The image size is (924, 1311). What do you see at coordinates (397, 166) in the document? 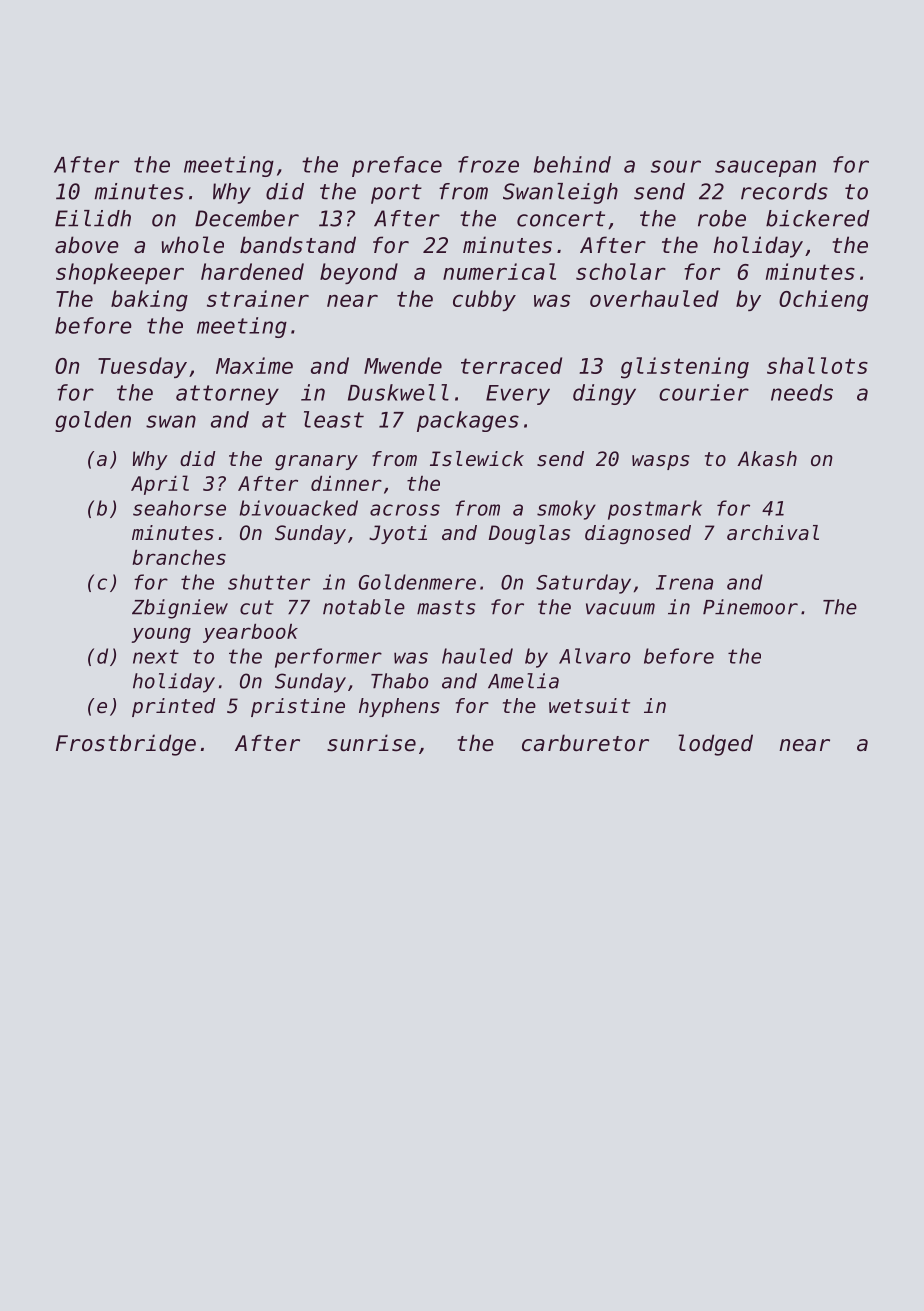
I see `preface` at bounding box center [397, 166].
